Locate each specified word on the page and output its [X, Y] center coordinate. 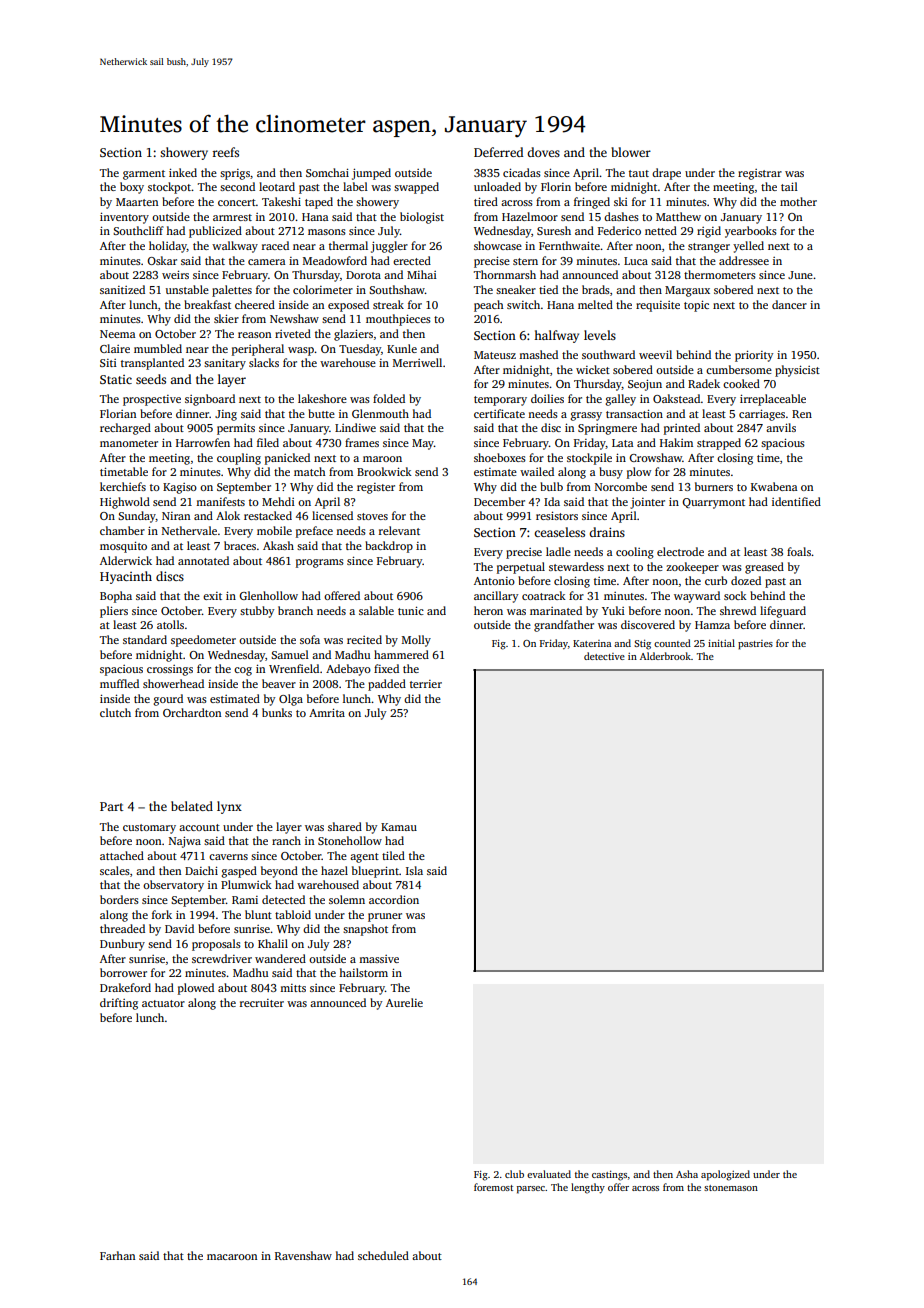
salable [376, 610]
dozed [746, 580]
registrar [760, 174]
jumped [371, 174]
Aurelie [404, 1002]
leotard [277, 186]
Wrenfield [294, 668]
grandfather [564, 626]
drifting [119, 1004]
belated [192, 806]
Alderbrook [665, 656]
